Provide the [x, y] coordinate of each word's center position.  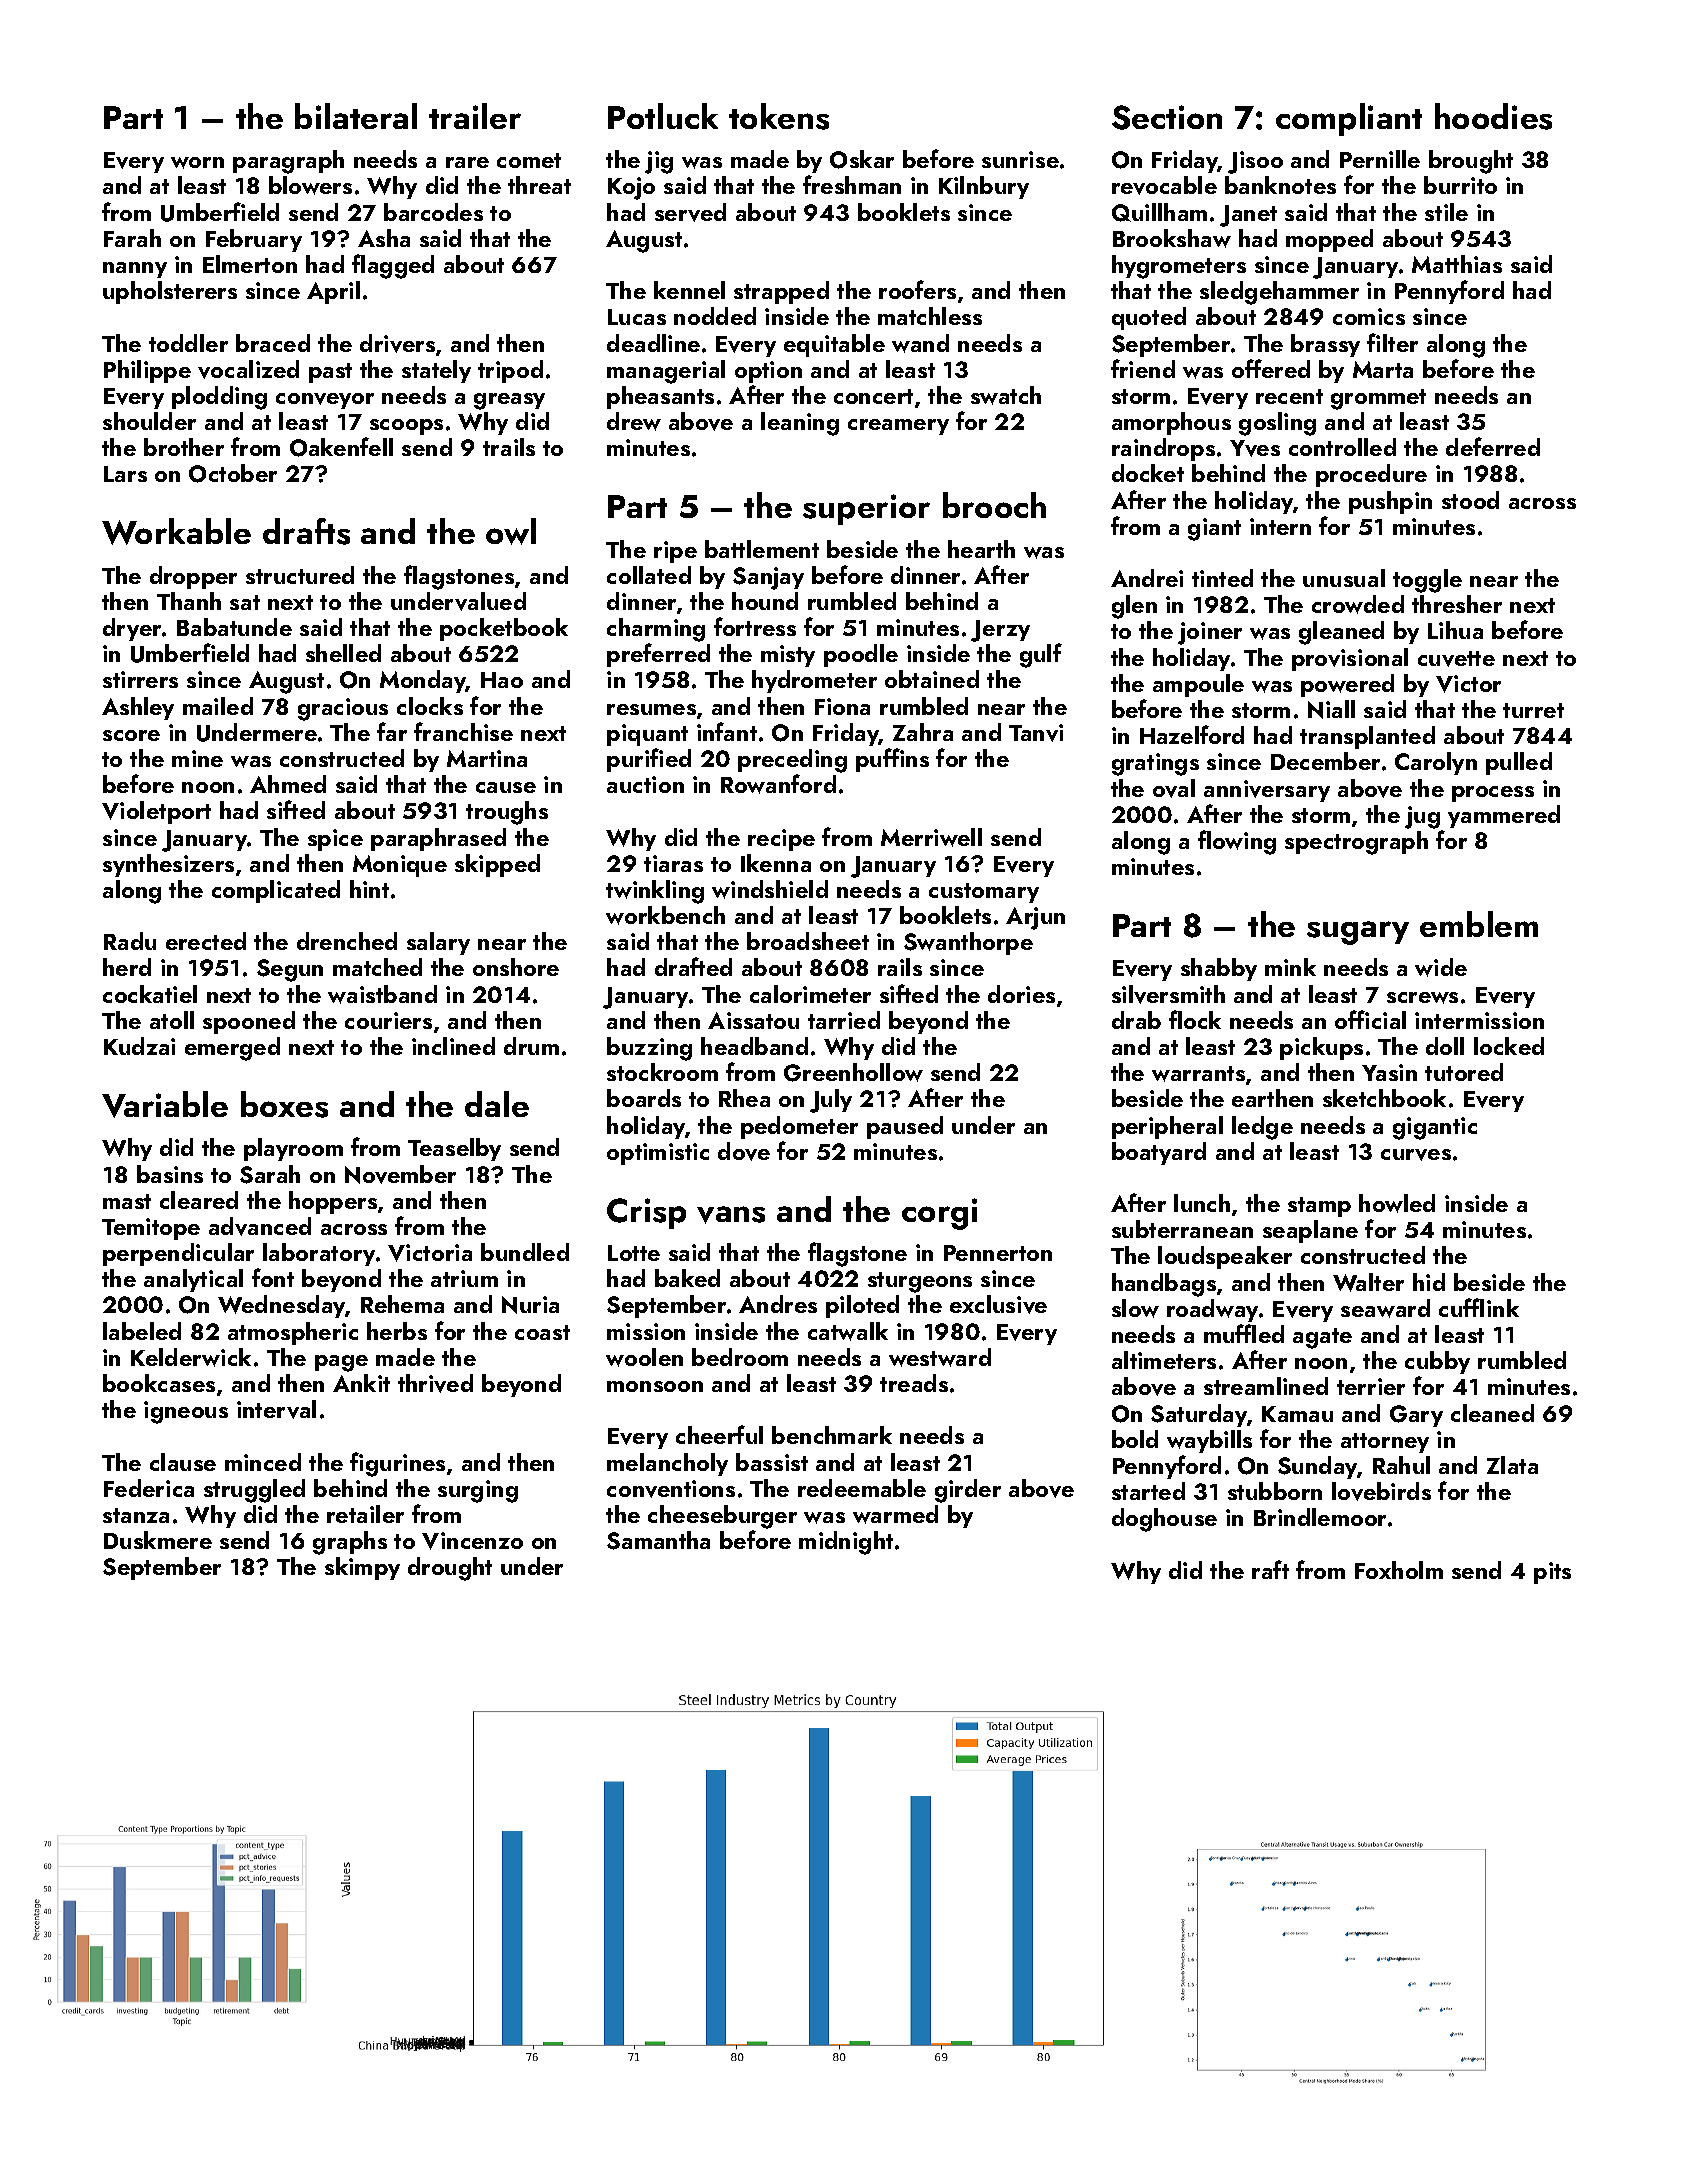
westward [940, 1357]
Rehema [402, 1304]
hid [1429, 1282]
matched [377, 967]
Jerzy [1000, 631]
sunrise [1020, 159]
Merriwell [931, 837]
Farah [132, 238]
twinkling [655, 892]
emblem [1479, 924]
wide [1441, 967]
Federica [149, 1488]
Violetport [156, 812]
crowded [1358, 604]
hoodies [1493, 116]
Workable [176, 531]
